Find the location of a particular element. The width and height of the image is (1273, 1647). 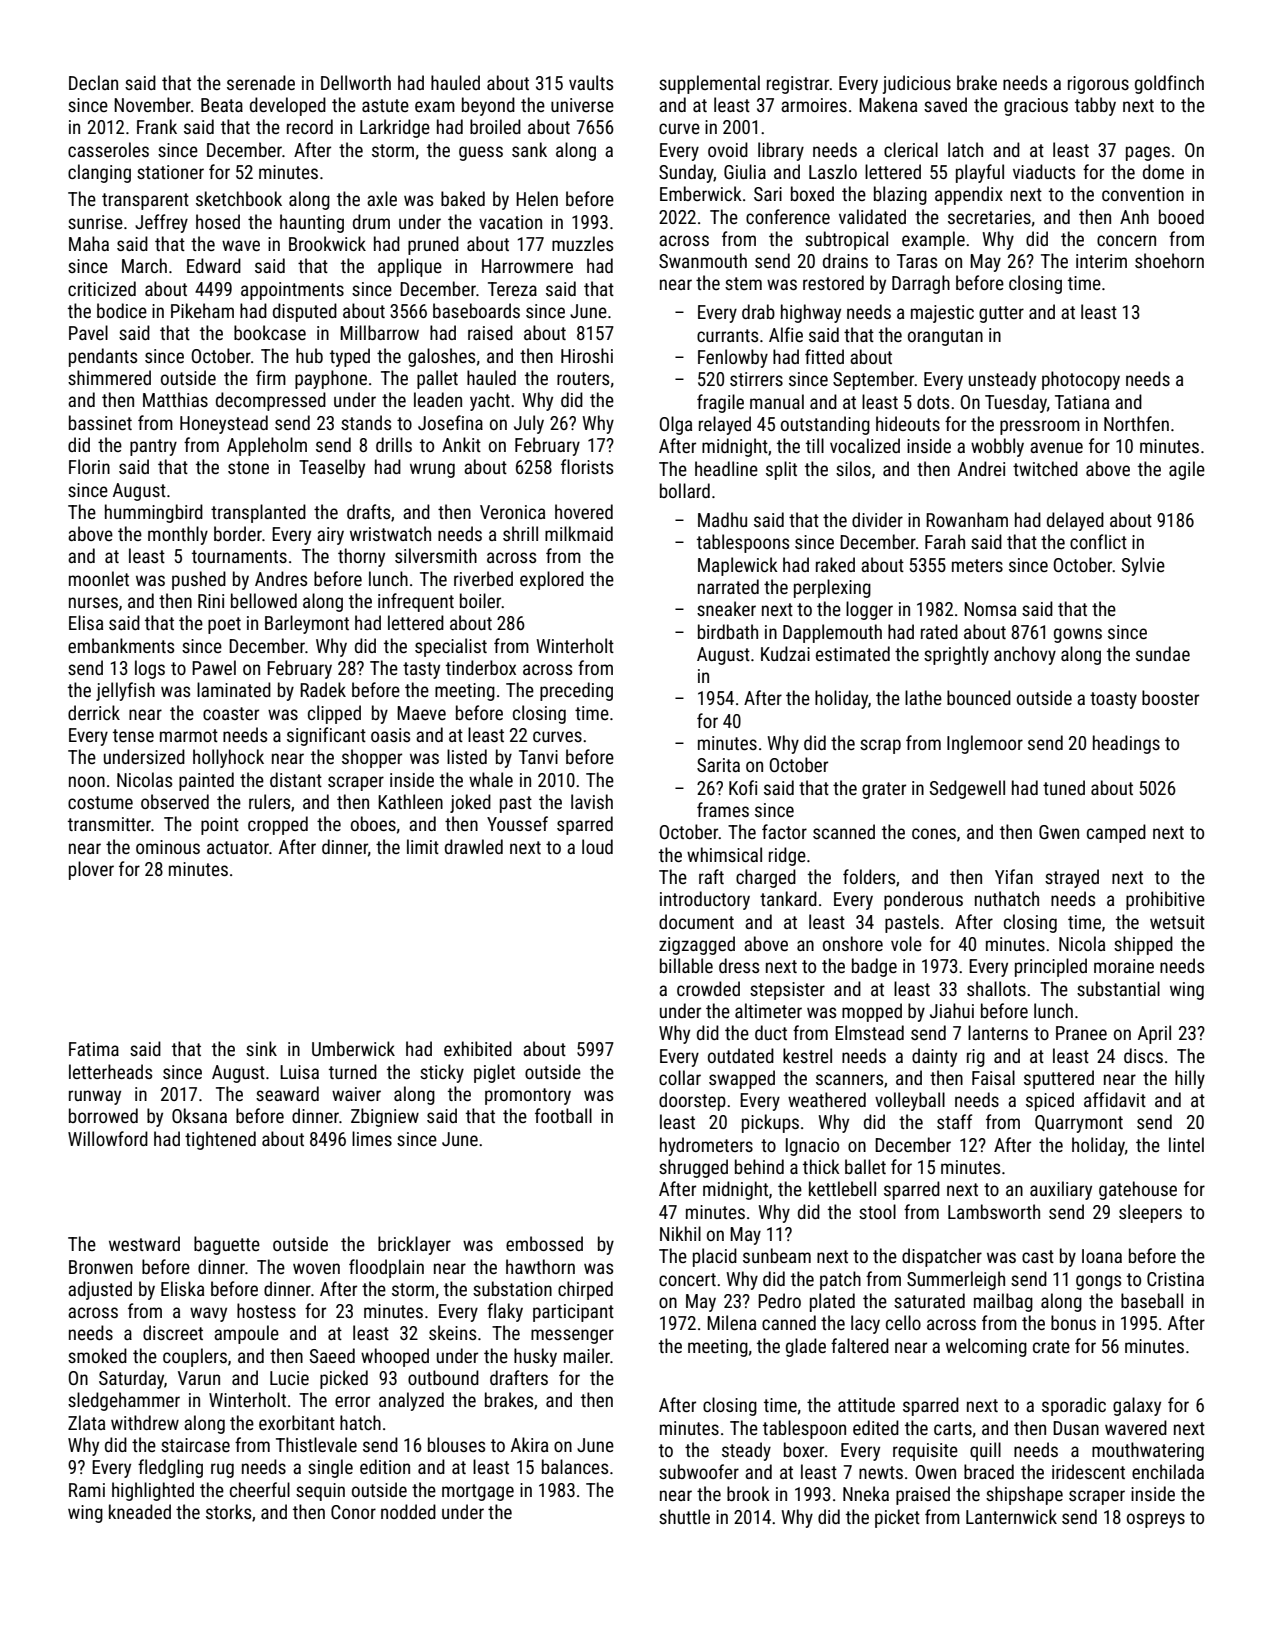

Sedgewell is located at coordinates (967, 789).
